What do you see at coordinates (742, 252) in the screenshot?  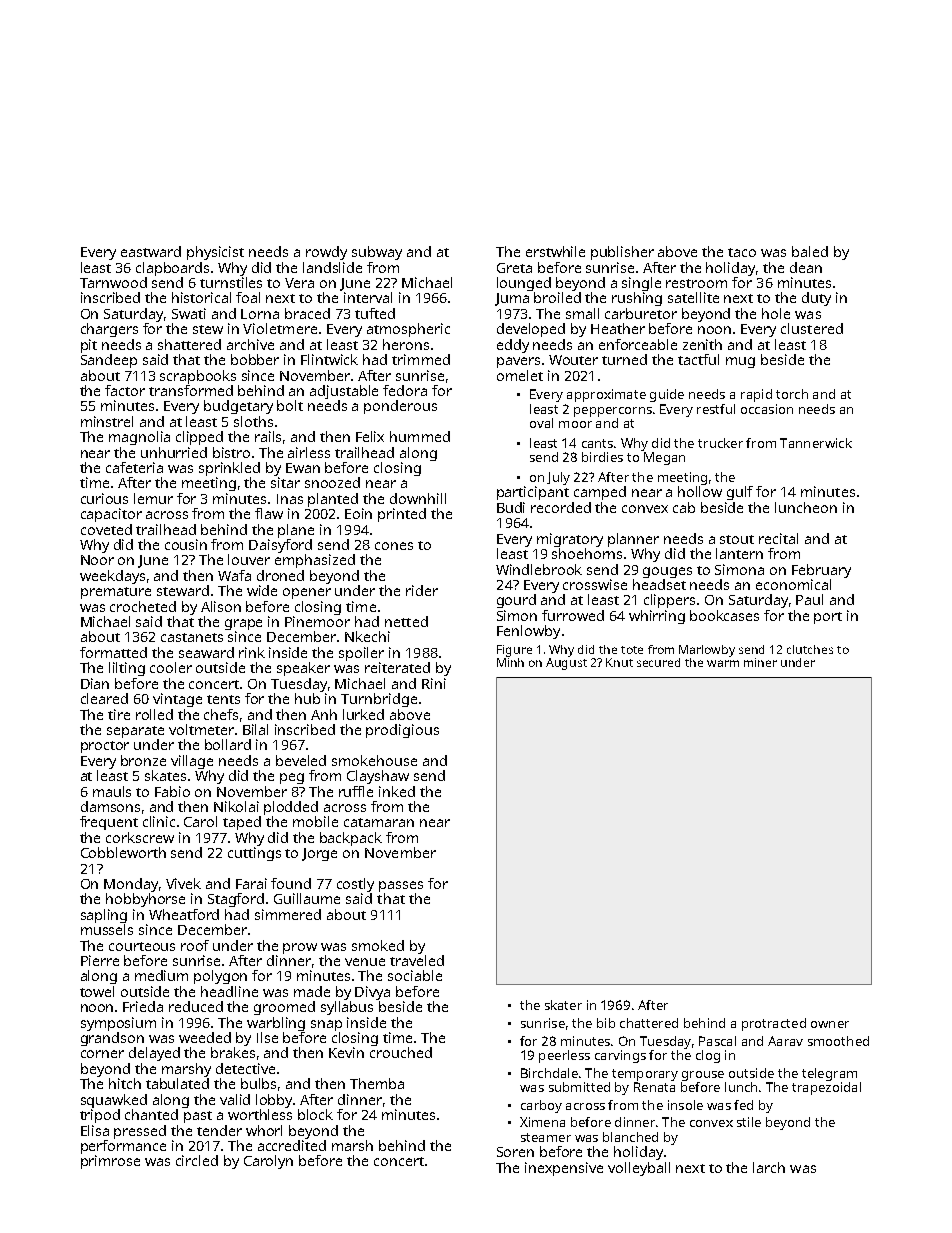 I see `taco` at bounding box center [742, 252].
